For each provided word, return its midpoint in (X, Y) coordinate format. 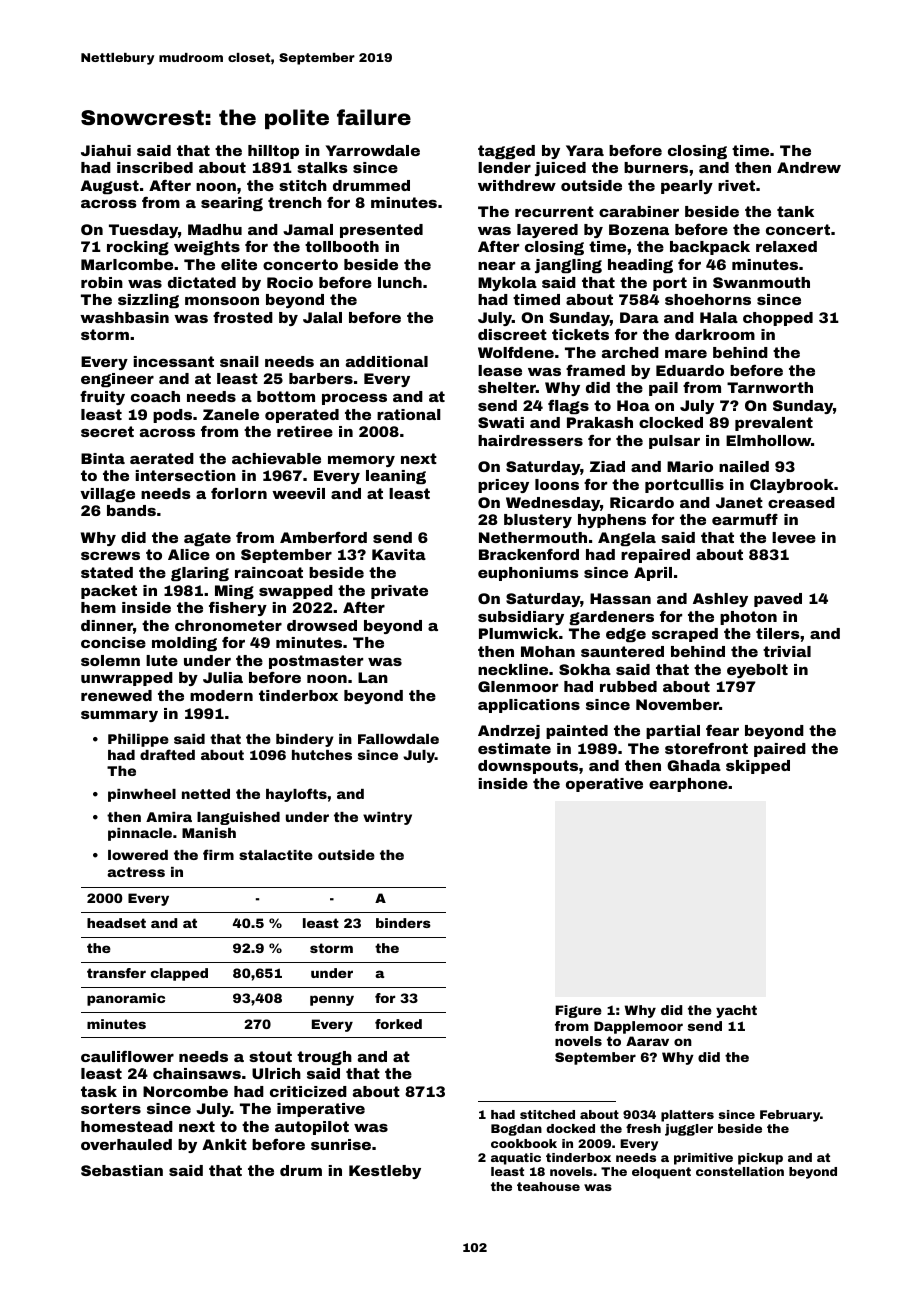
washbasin (124, 317)
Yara (585, 150)
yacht (736, 1011)
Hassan (620, 598)
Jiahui (106, 150)
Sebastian (122, 1170)
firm (218, 854)
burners (656, 167)
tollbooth (342, 246)
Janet (739, 502)
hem (98, 607)
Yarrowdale (373, 150)
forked (398, 1024)
